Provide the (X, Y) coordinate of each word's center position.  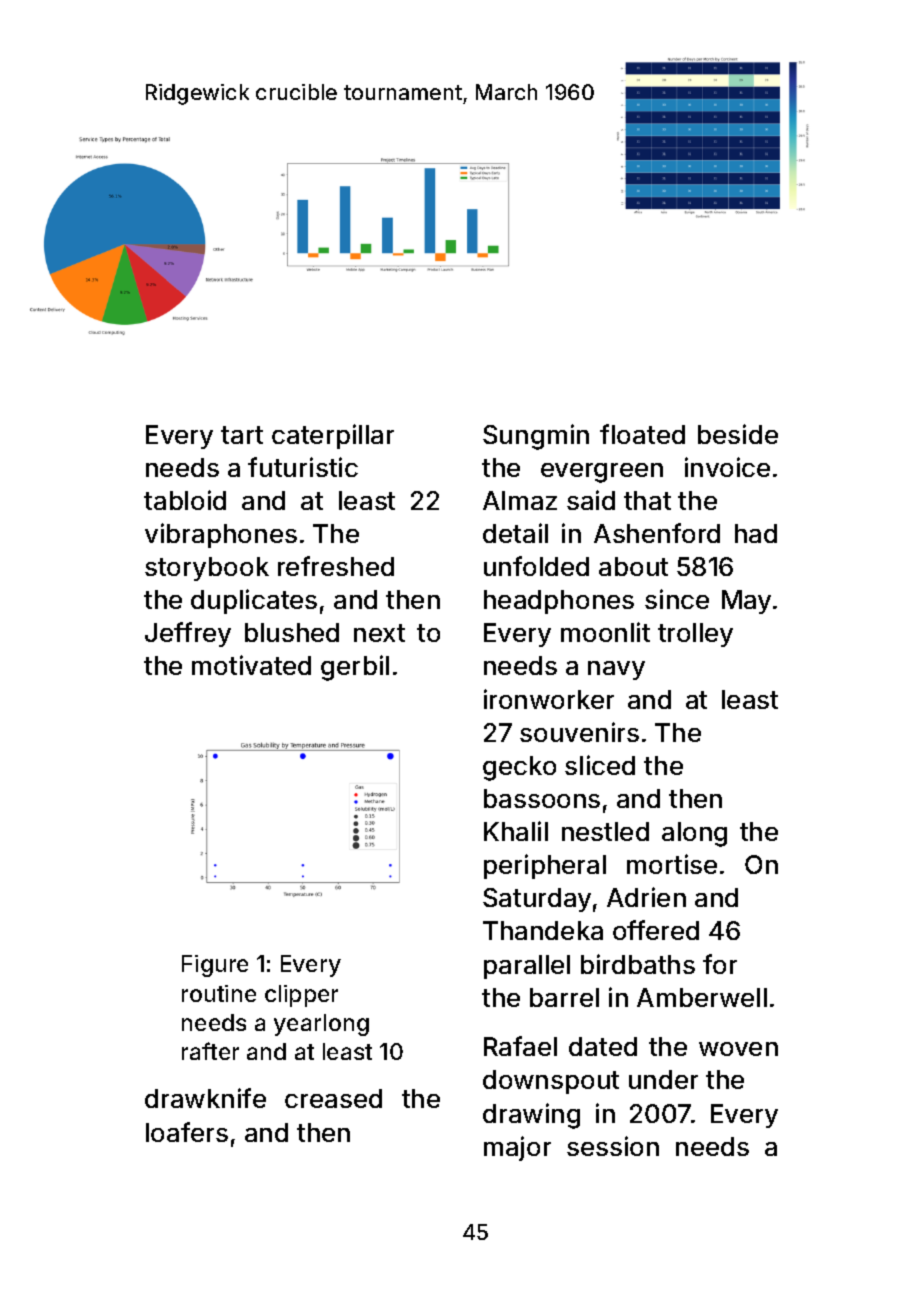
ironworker (549, 699)
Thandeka (543, 930)
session (613, 1146)
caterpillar (333, 436)
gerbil (355, 668)
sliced (600, 765)
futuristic (303, 467)
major (517, 1148)
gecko (519, 768)
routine (219, 993)
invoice (727, 467)
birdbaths (638, 964)
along (694, 834)
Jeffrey (188, 634)
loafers (187, 1132)
